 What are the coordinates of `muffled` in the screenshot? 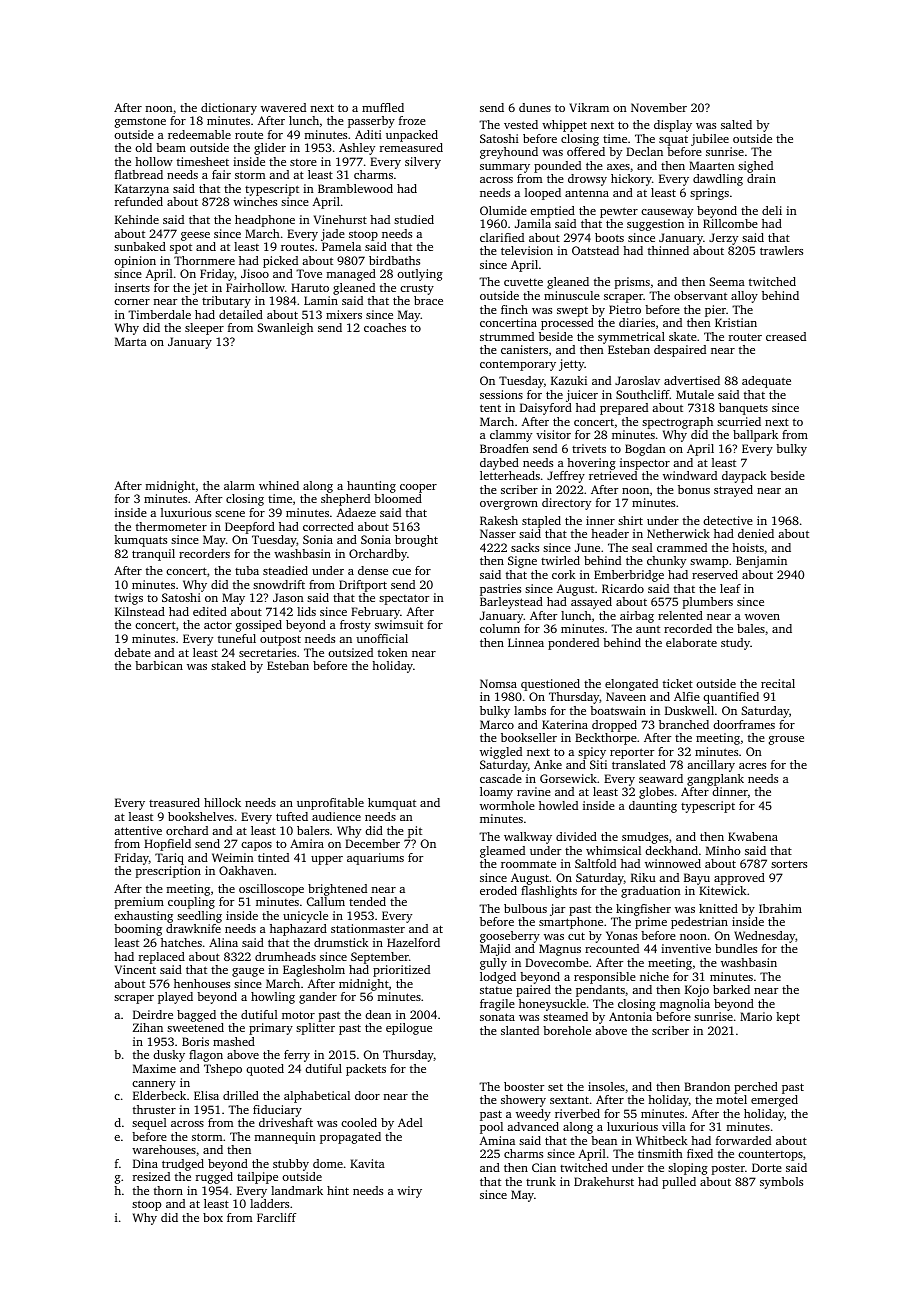 It's located at (383, 107).
